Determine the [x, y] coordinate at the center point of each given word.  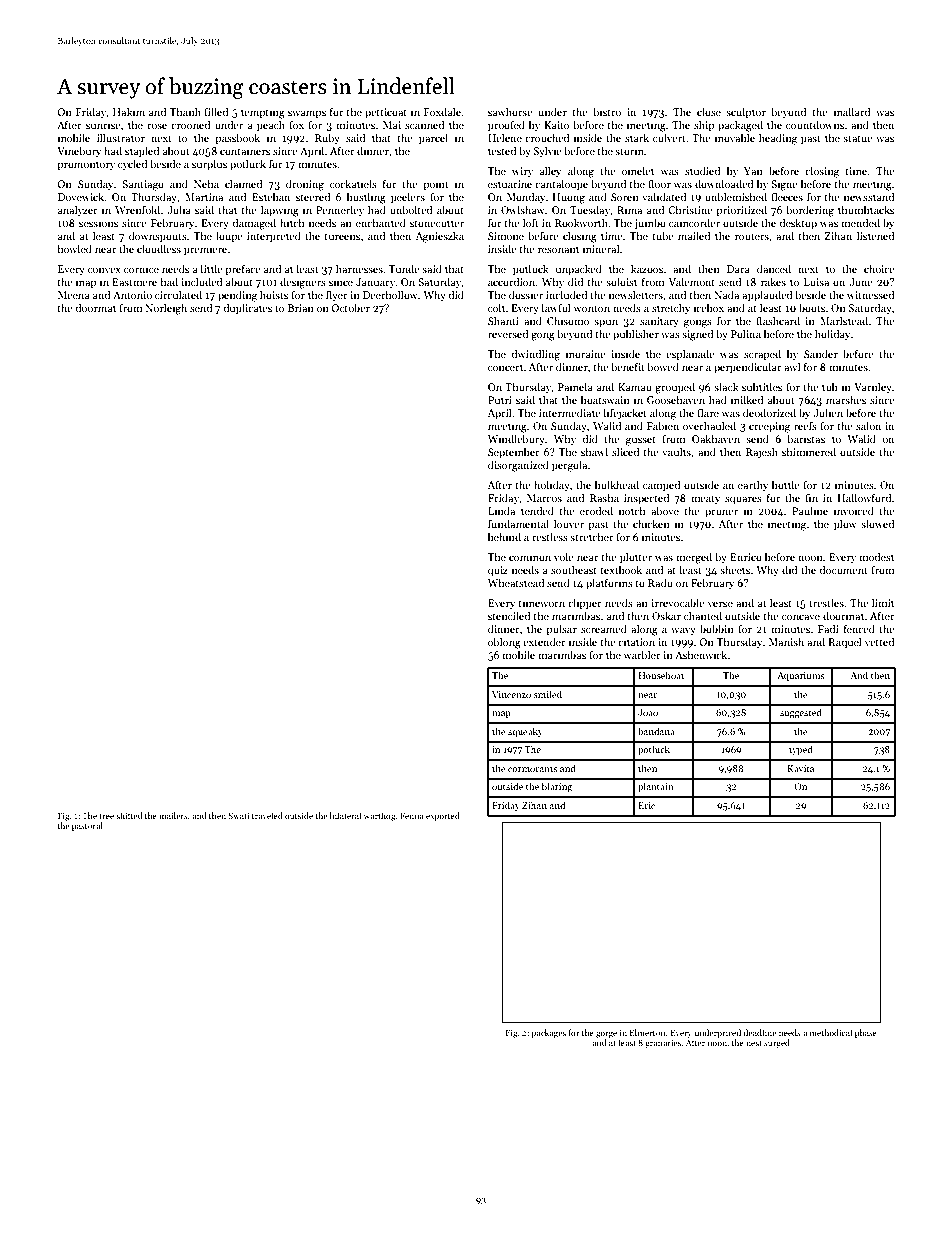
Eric [646, 805]
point [436, 185]
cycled [132, 164]
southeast [574, 569]
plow [845, 524]
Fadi [828, 628]
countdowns [815, 124]
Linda [501, 510]
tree [106, 816]
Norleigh [166, 309]
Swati [239, 816]
